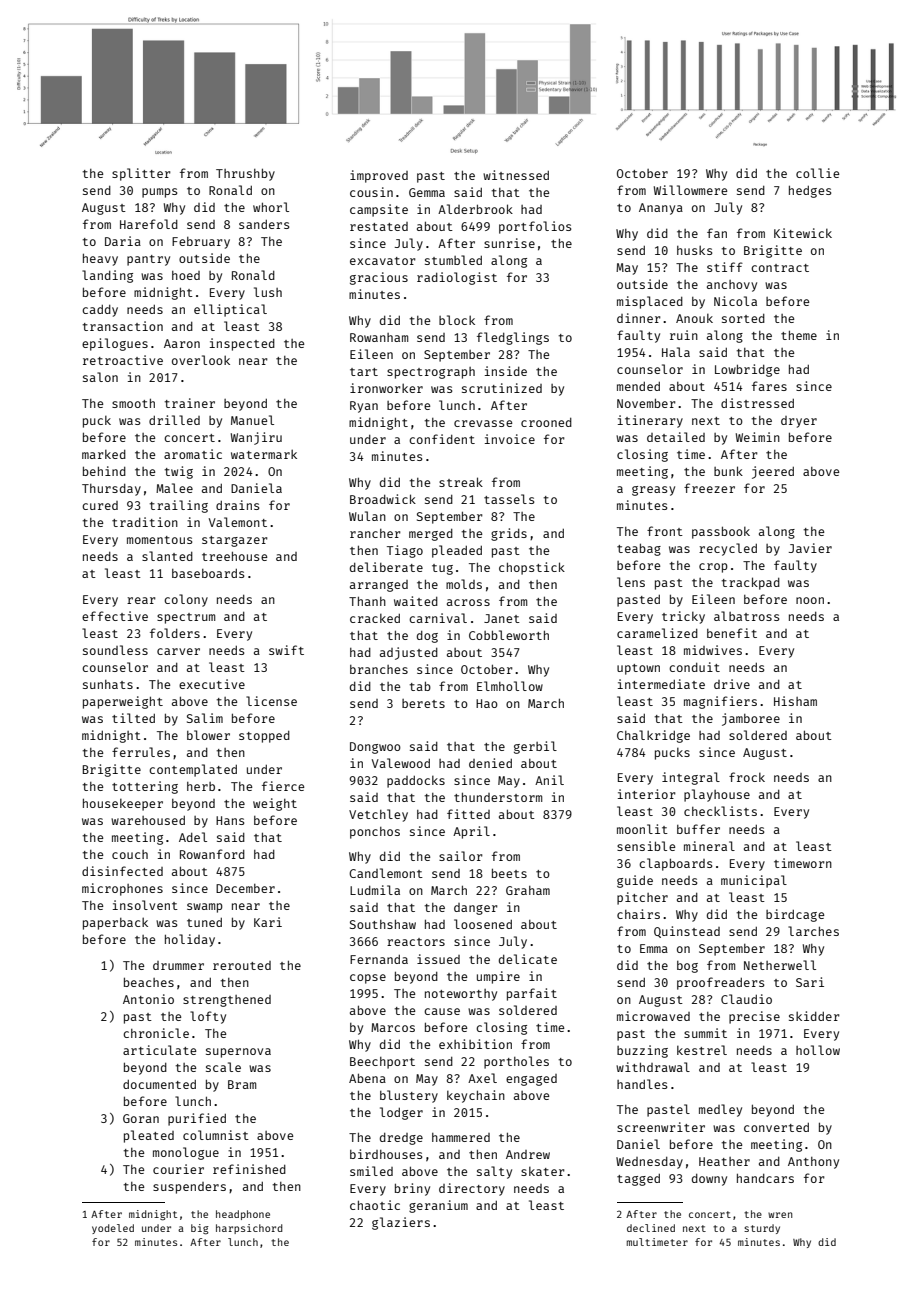 This document has height=1308, width=924. What do you see at coordinates (810, 192) in the document?
I see `hedges` at bounding box center [810, 192].
